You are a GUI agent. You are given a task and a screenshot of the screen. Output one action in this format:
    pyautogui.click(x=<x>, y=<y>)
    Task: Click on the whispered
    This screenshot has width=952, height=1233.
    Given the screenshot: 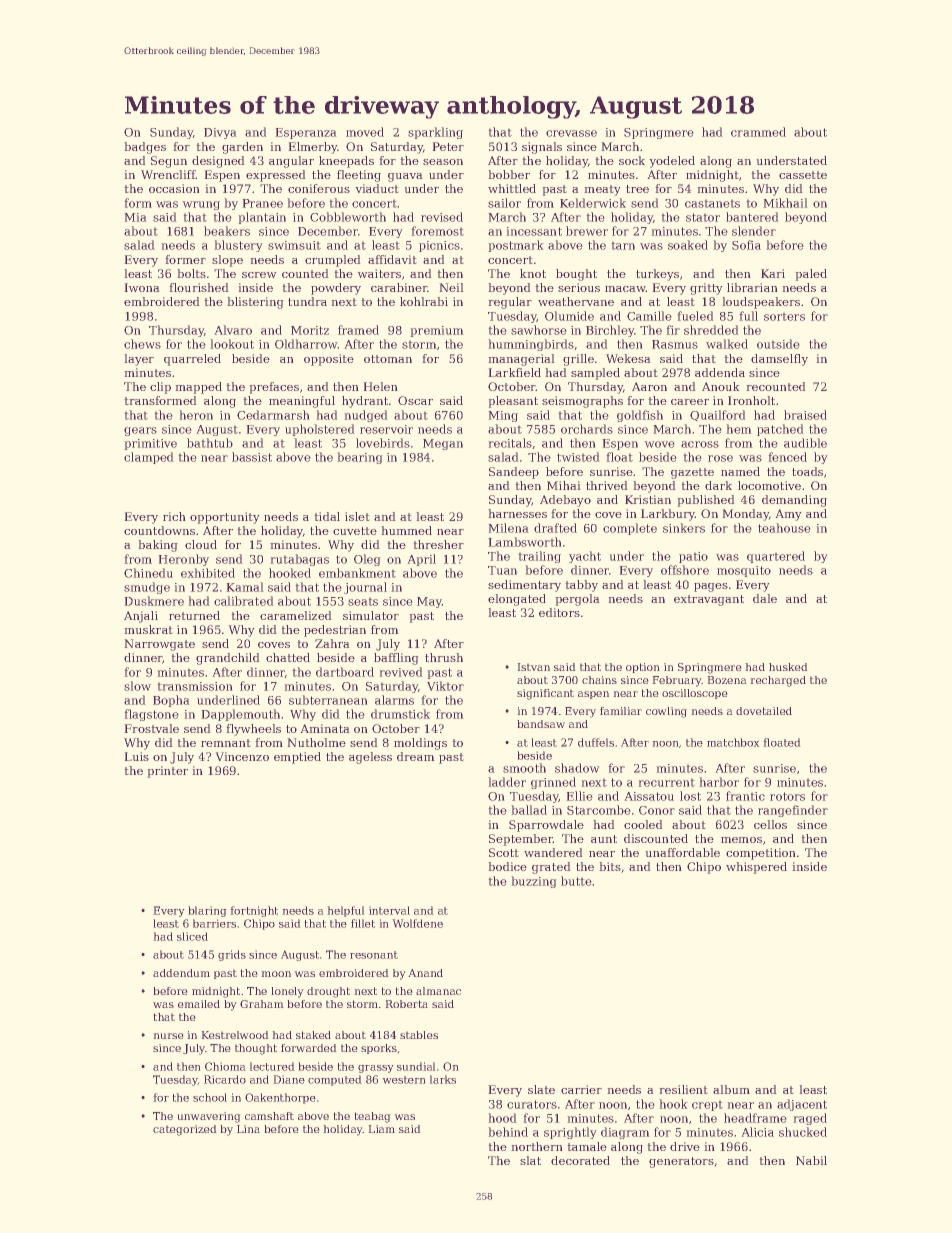 What is the action you would take?
    pyautogui.click(x=756, y=868)
